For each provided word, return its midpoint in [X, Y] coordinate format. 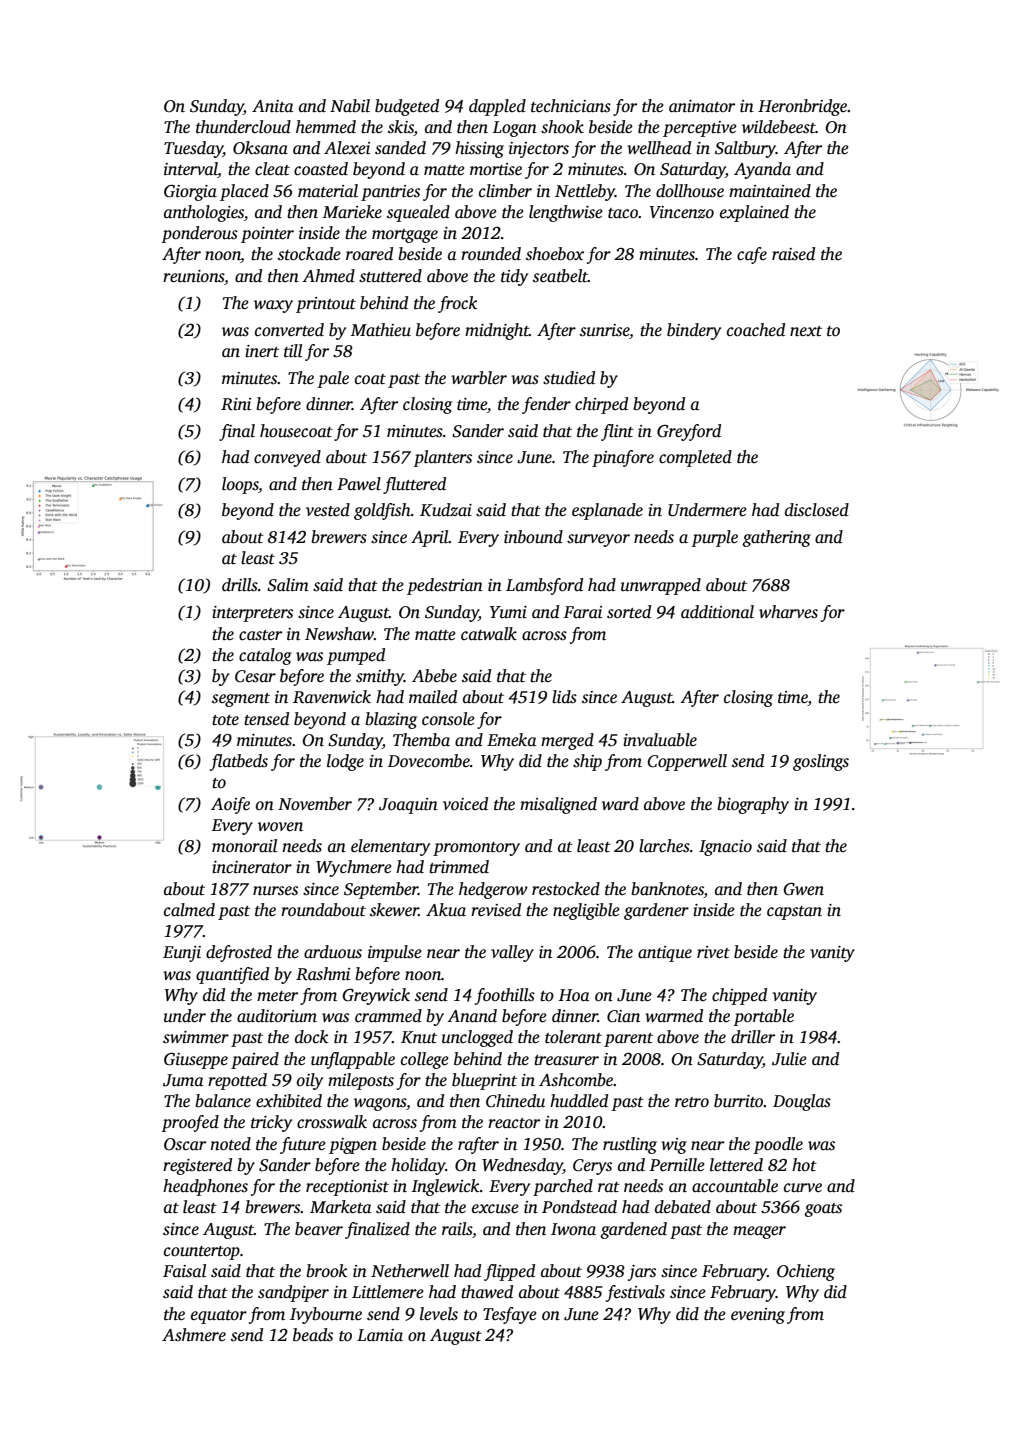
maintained [770, 191]
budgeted [407, 107]
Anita [273, 106]
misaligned [558, 805]
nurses [275, 891]
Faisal [184, 1271]
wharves [788, 612]
